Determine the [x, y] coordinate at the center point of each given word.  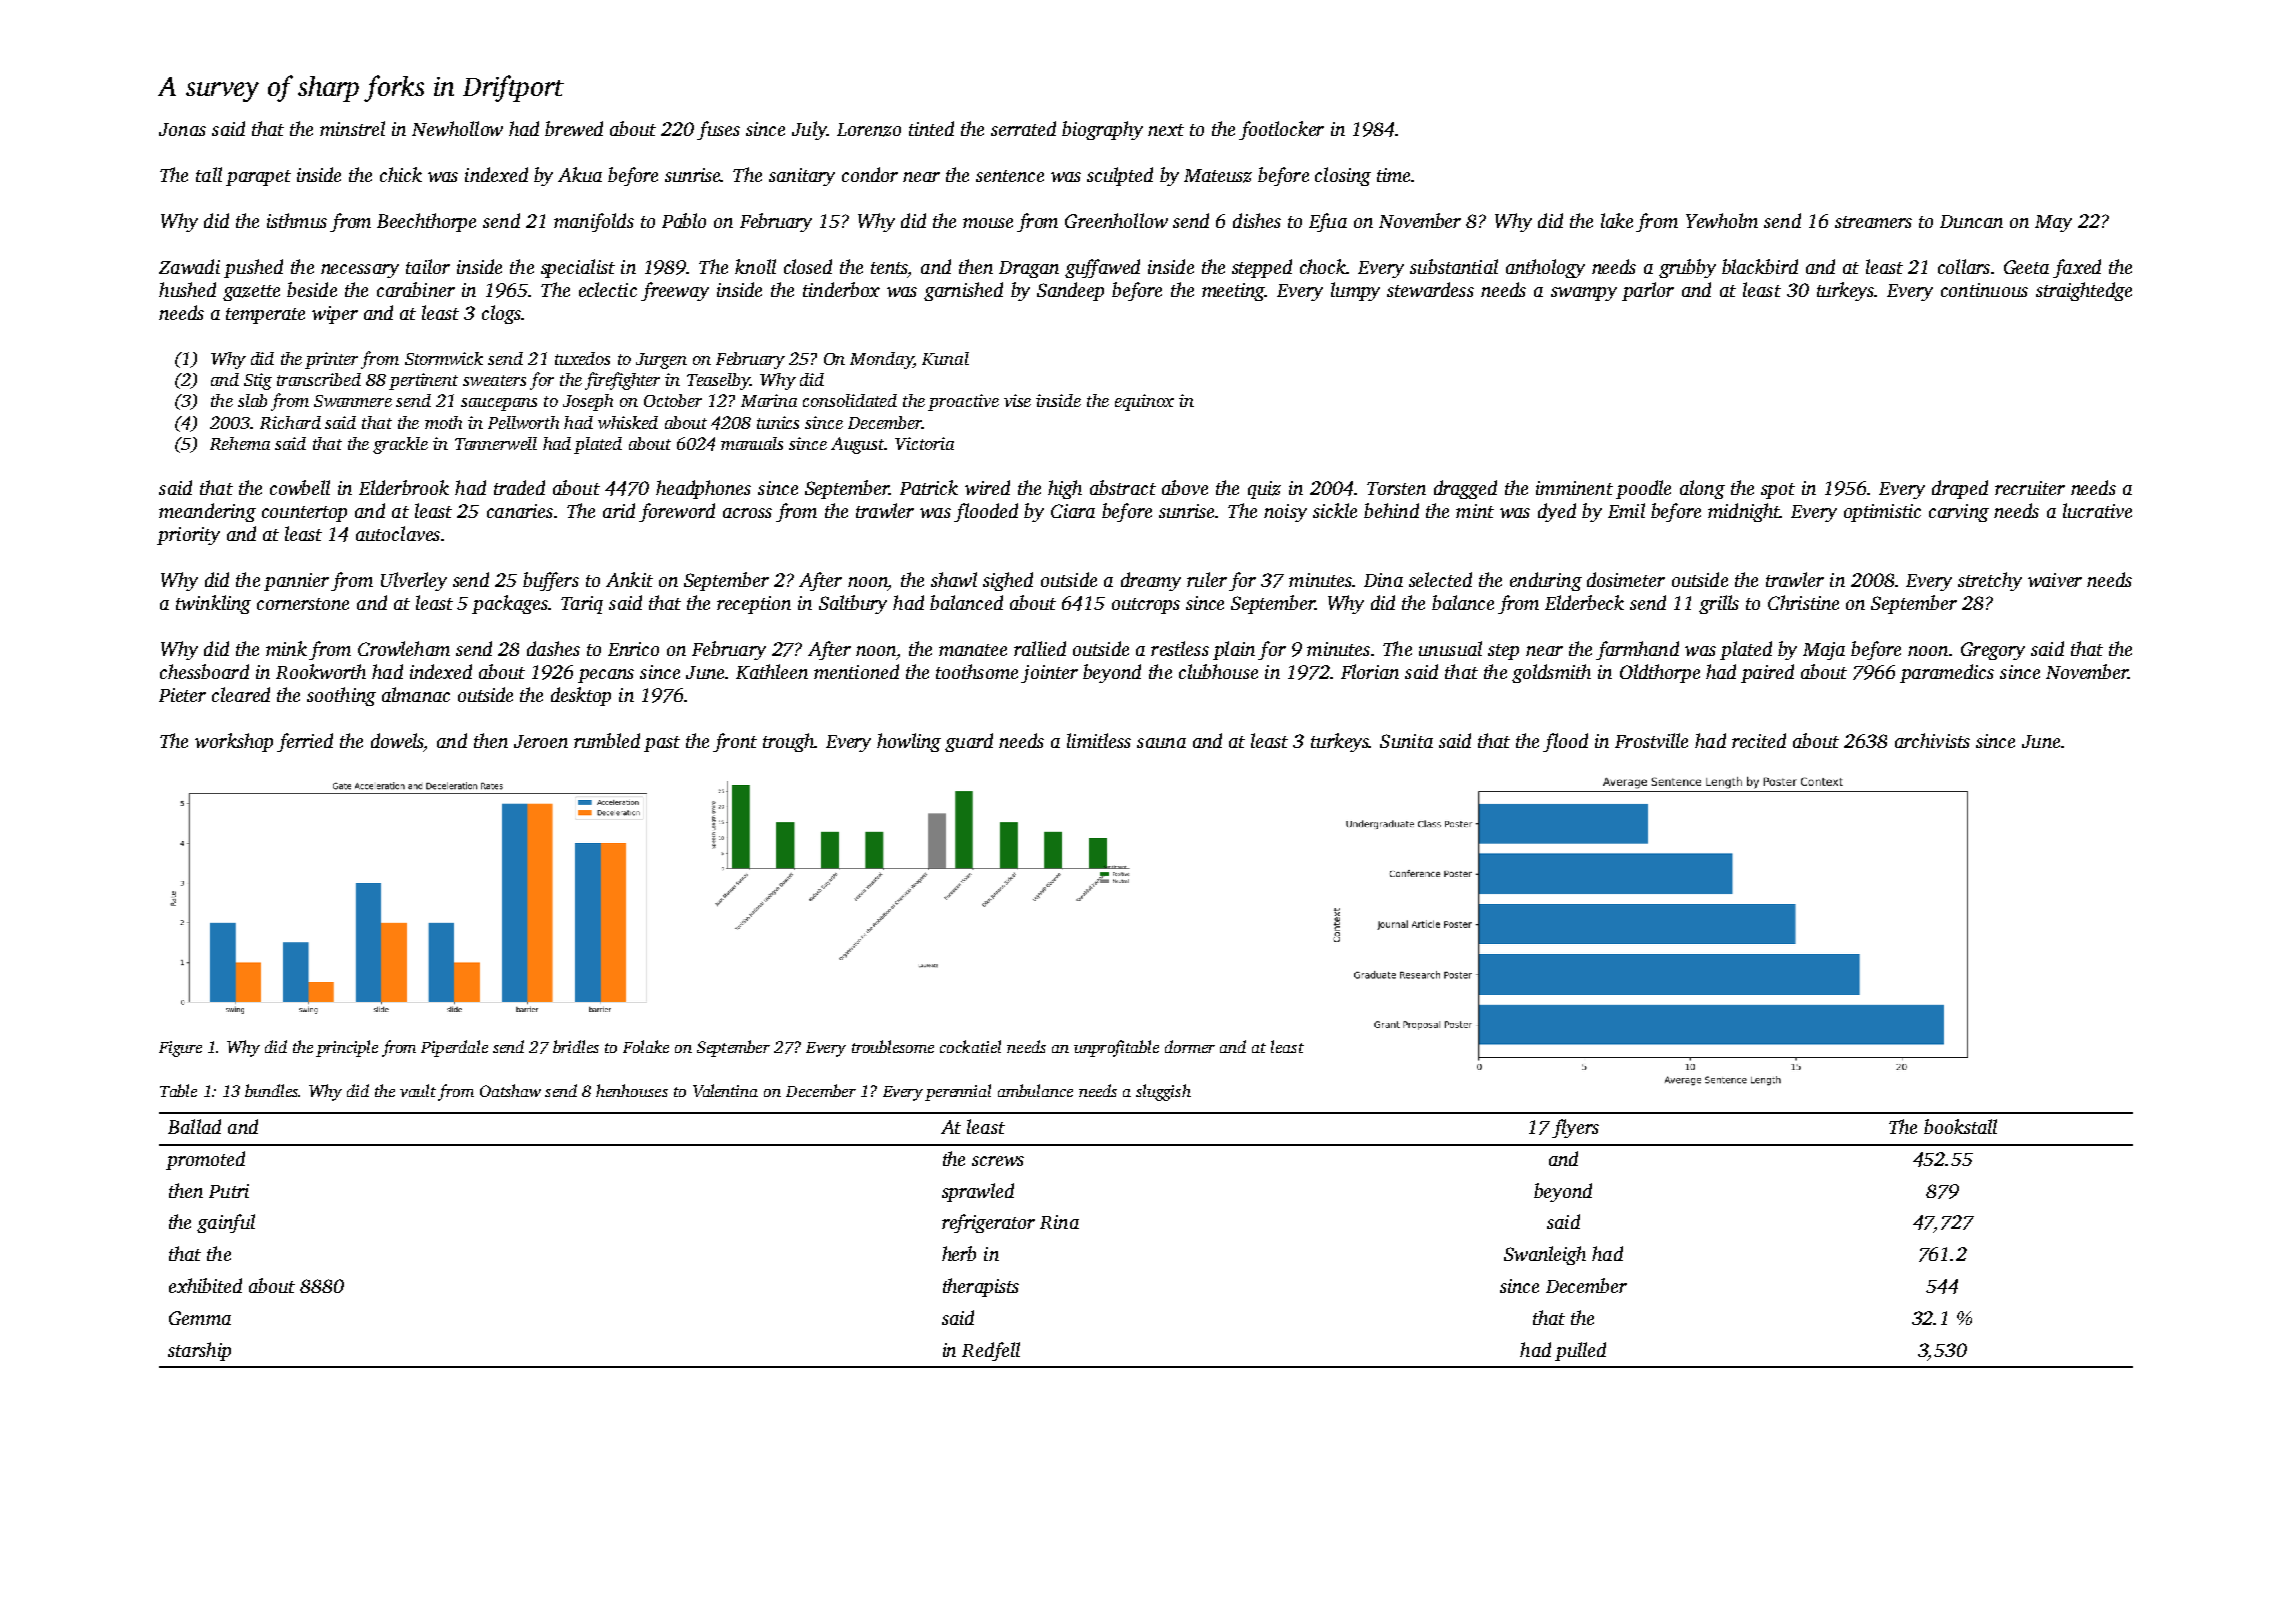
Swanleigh [1545, 1255]
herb [959, 1253]
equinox [1144, 402]
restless [1180, 648]
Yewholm [1722, 220]
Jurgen [661, 361]
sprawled [978, 1192]
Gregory [1993, 651]
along [1702, 489]
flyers [1575, 1128]
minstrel [352, 128]
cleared [241, 694]
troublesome [893, 1046]
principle [347, 1048]
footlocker [1281, 130]
